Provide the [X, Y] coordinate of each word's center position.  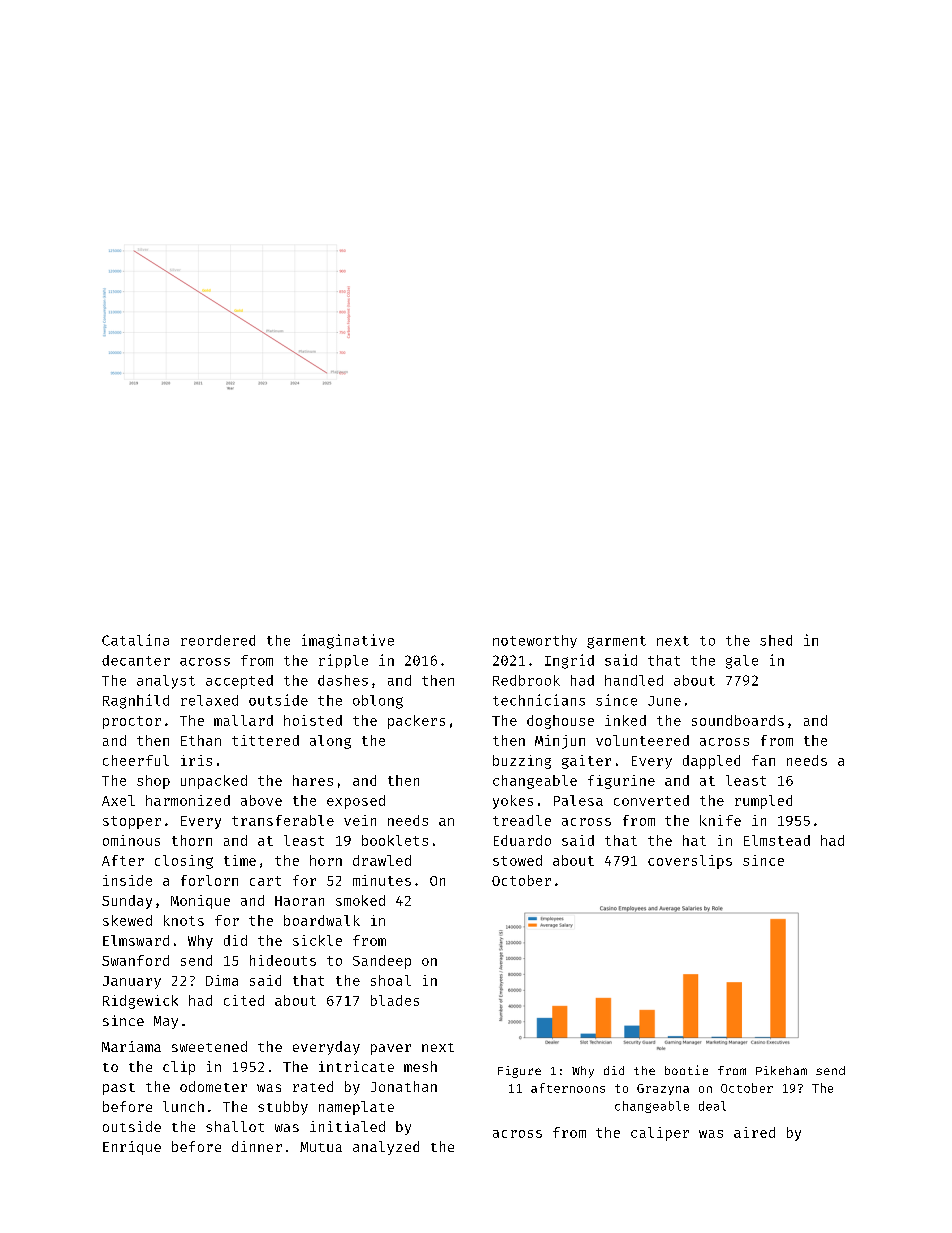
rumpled [763, 802]
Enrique [132, 1148]
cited [244, 1000]
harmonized [188, 800]
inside [127, 880]
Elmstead [777, 840]
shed [776, 640]
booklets [395, 840]
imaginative [348, 641]
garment [616, 642]
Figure [519, 1072]
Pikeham [781, 1070]
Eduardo [522, 840]
